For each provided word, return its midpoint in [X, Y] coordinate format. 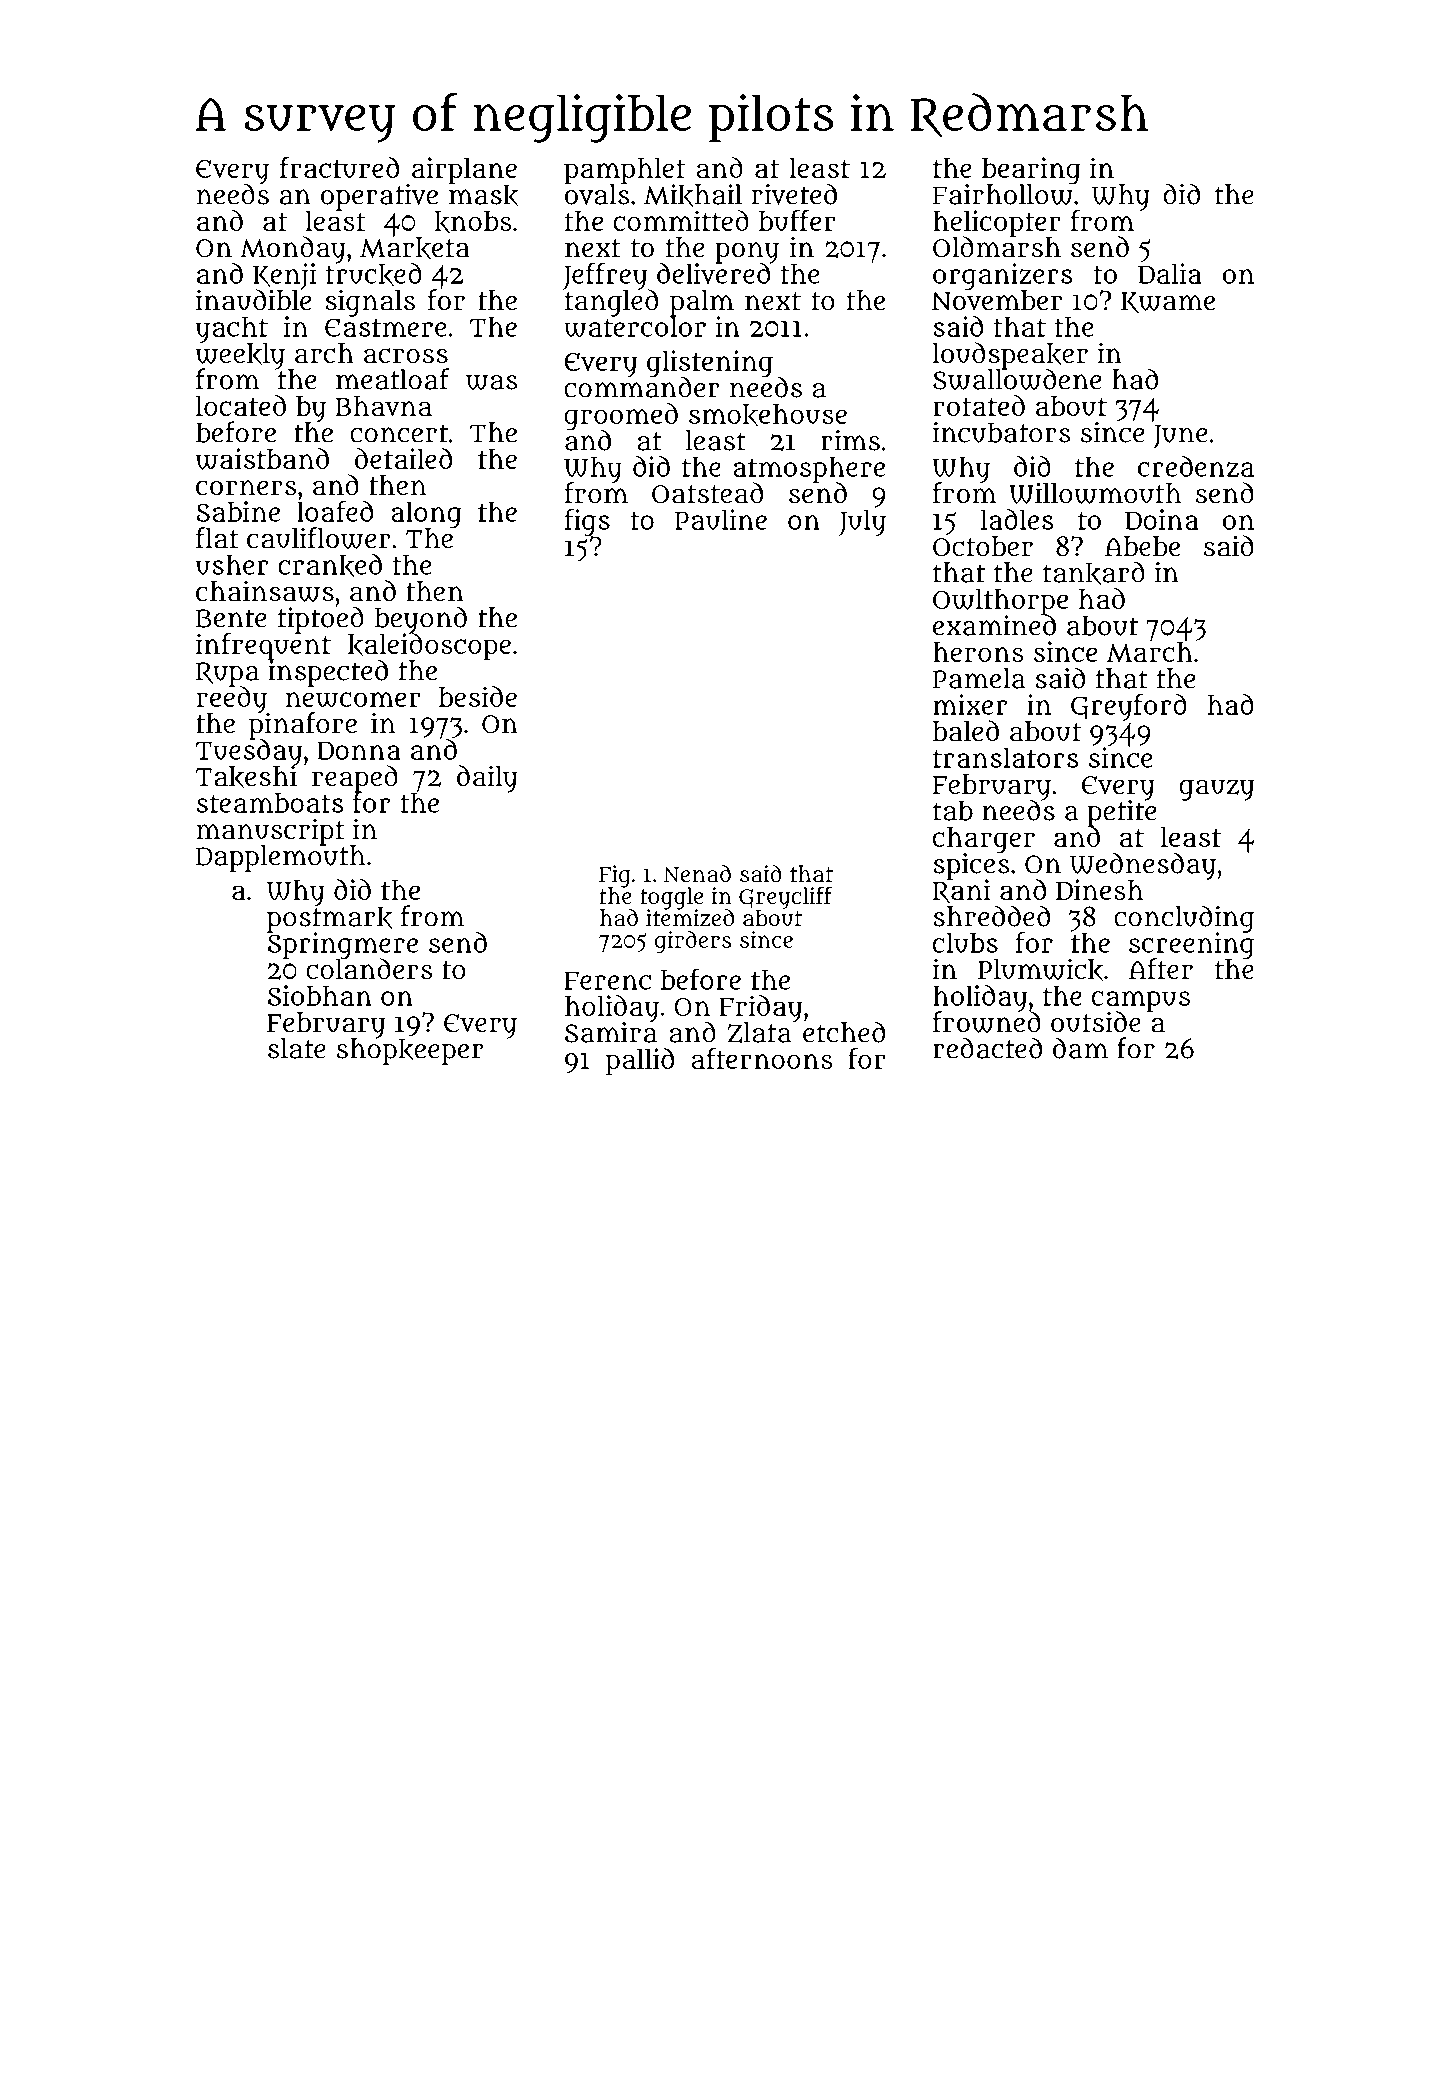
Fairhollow [1003, 194]
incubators [1002, 432]
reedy [231, 699]
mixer [970, 704]
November [997, 300]
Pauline [721, 519]
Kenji [284, 276]
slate [297, 1048]
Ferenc [607, 981]
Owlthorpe [1000, 602]
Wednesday [1143, 866]
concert [399, 433]
